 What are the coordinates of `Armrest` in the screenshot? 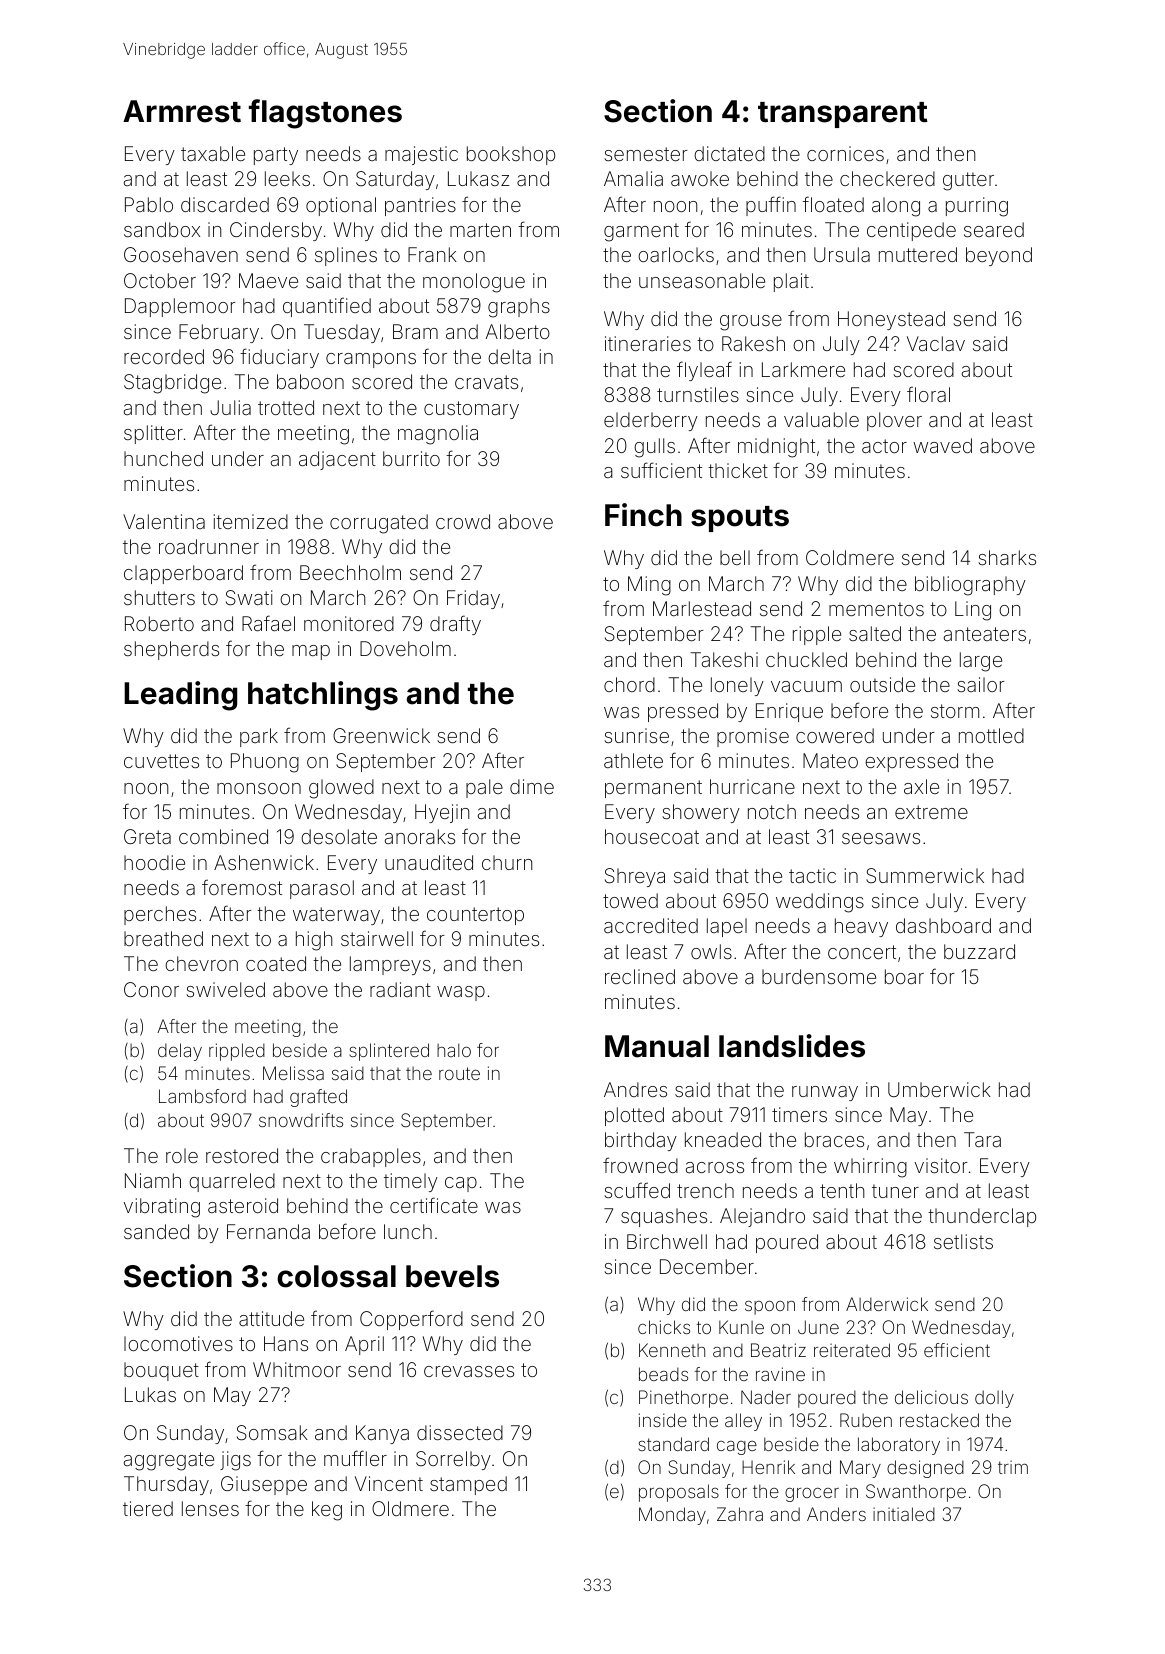 It's located at (182, 111).
